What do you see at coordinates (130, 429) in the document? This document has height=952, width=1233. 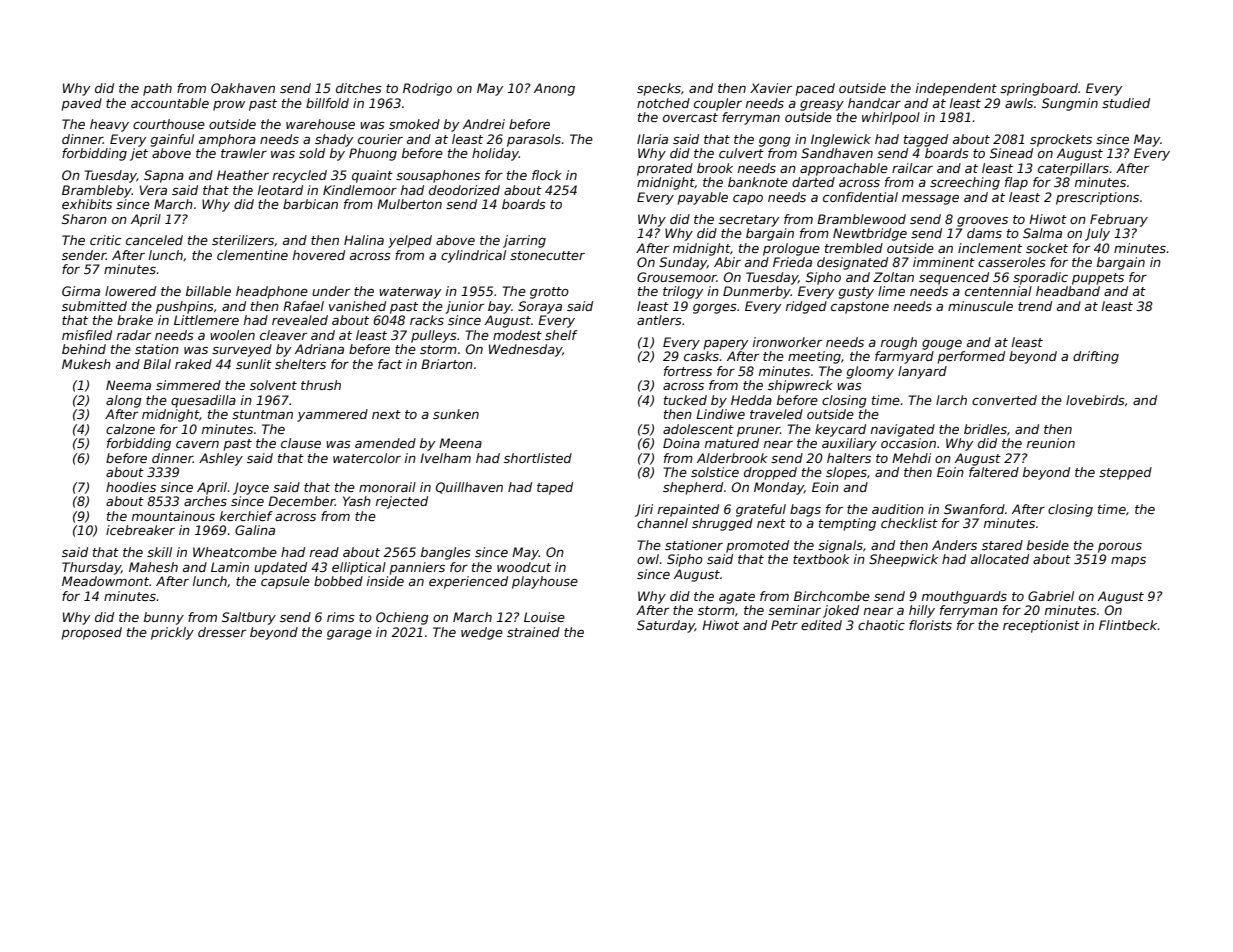 I see `calzone` at bounding box center [130, 429].
